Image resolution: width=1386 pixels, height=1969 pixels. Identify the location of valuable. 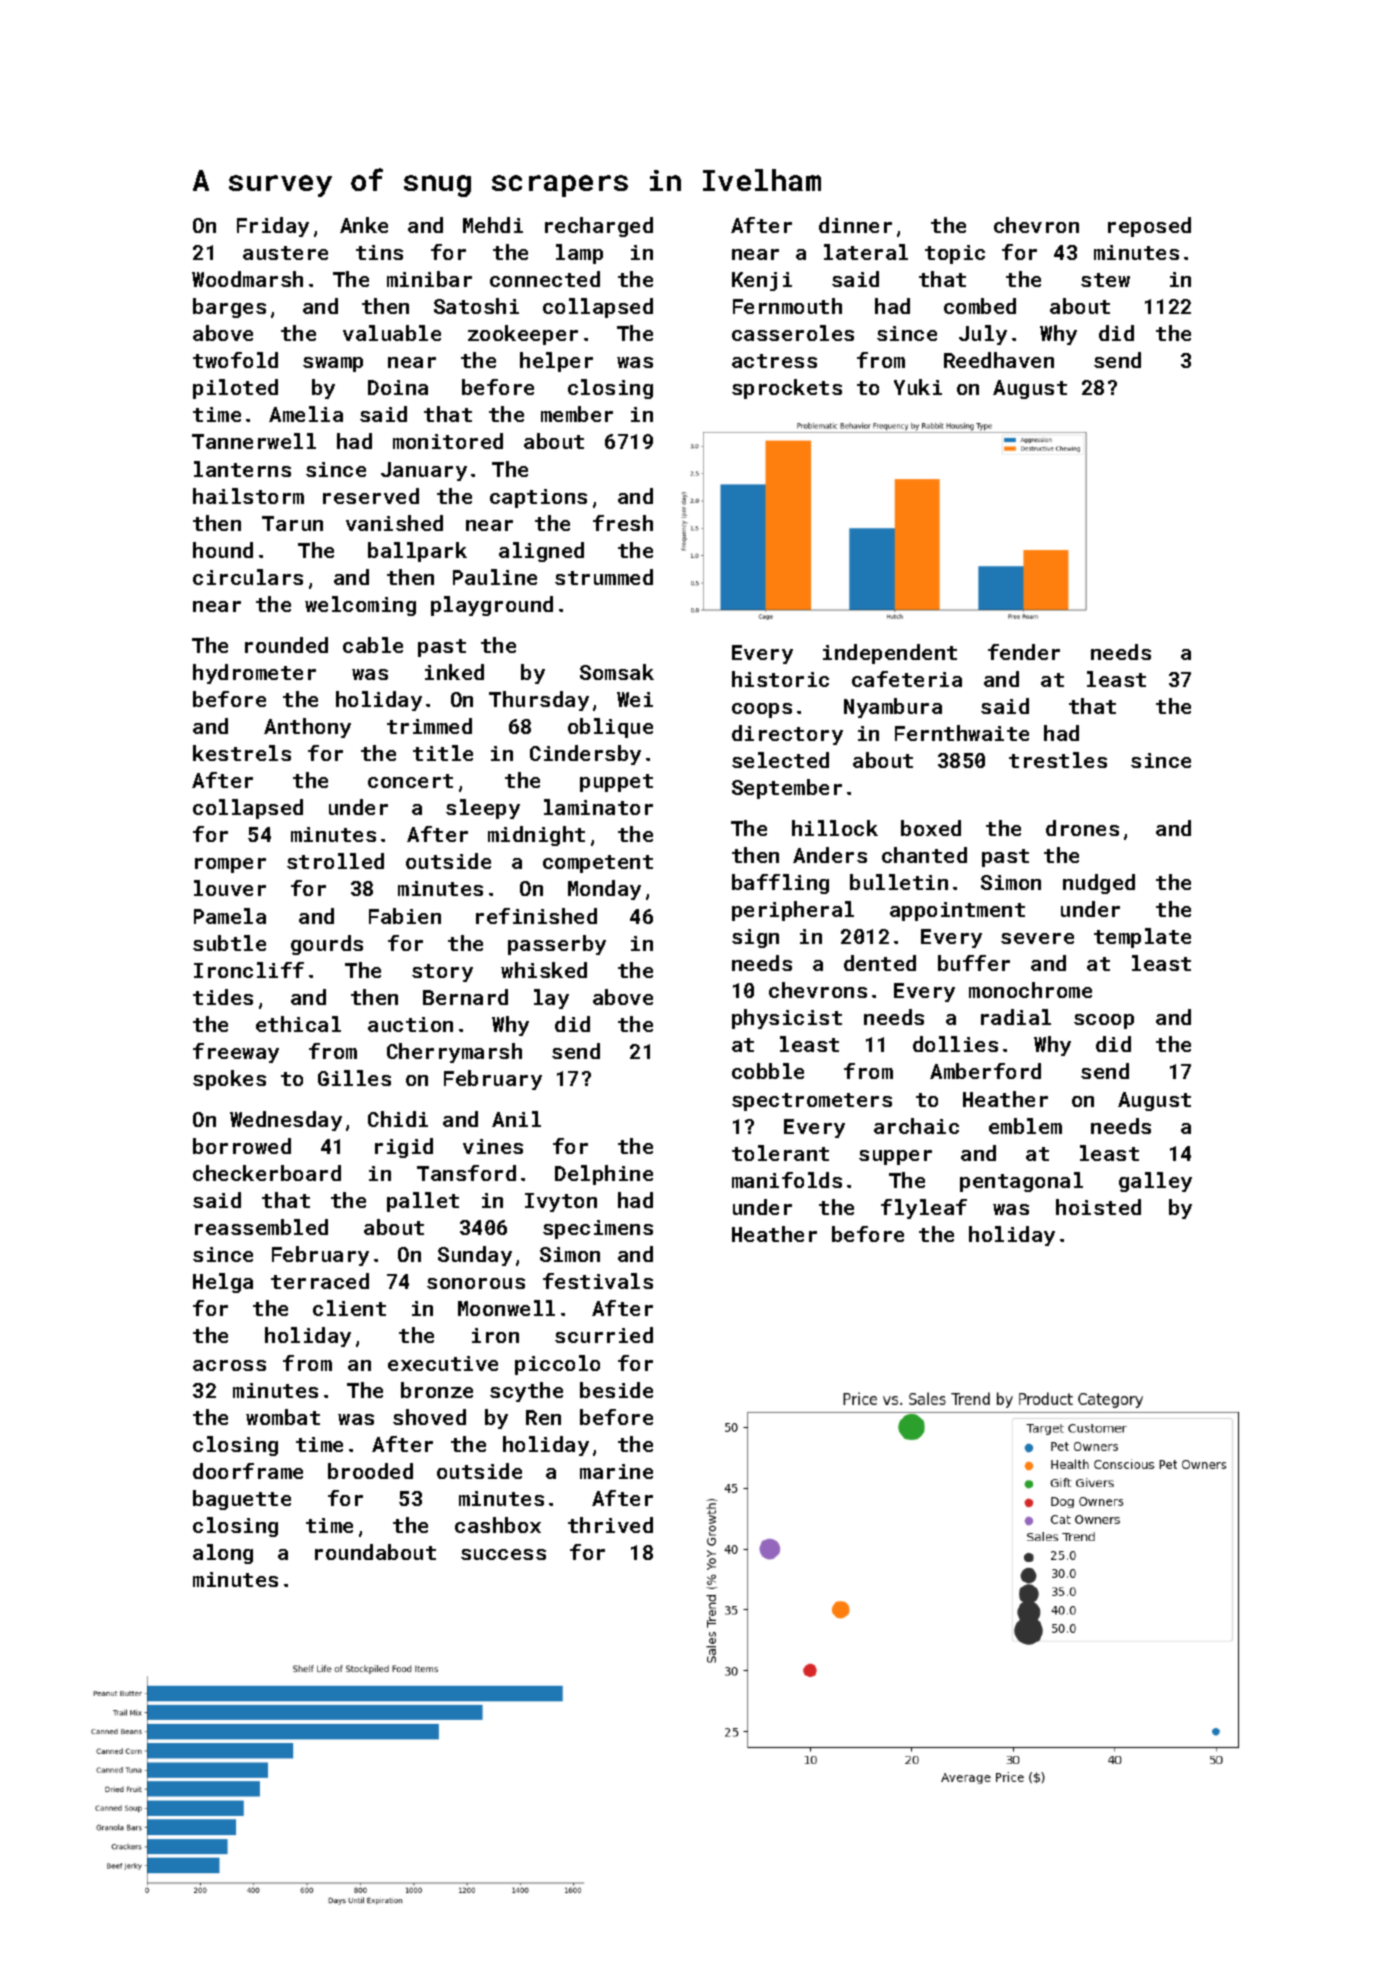
(392, 333).
